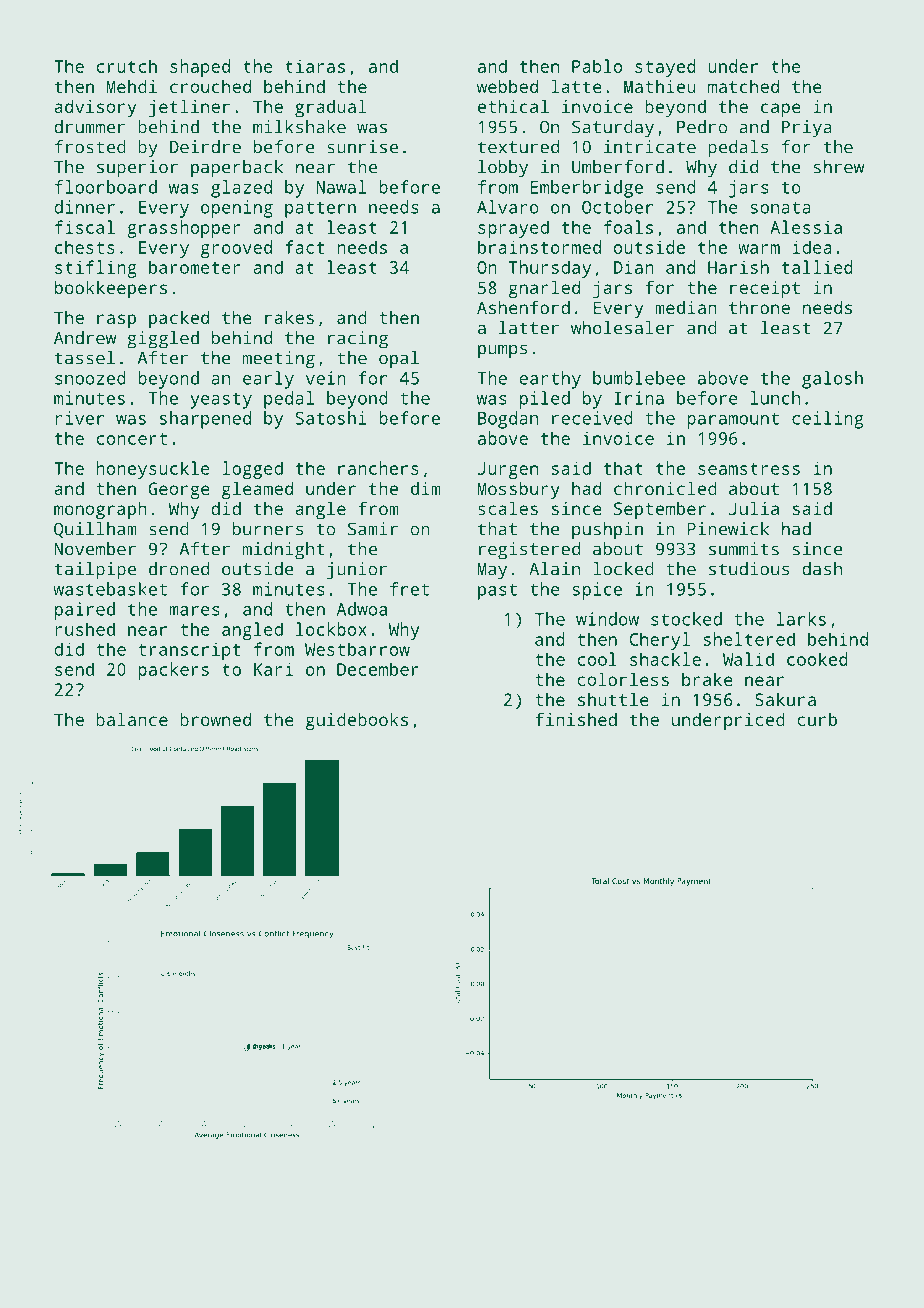 The height and width of the document is (1308, 924). What do you see at coordinates (85, 338) in the document?
I see `Andrew` at bounding box center [85, 338].
